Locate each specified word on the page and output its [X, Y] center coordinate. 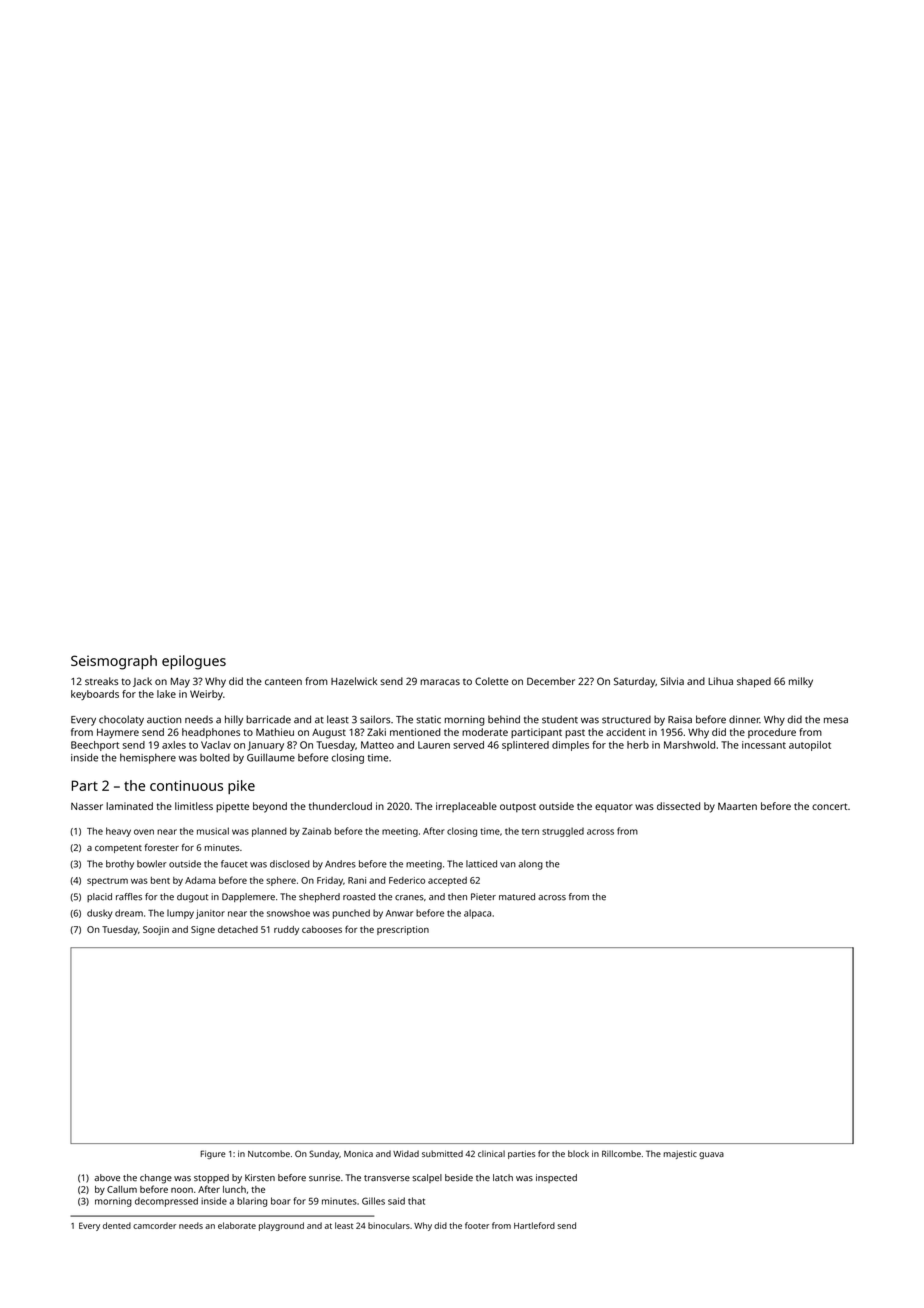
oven [144, 832]
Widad [406, 1153]
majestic [680, 1154]
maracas [440, 682]
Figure [212, 1154]
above [107, 1178]
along [531, 865]
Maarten [737, 806]
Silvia [672, 681]
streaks [101, 681]
